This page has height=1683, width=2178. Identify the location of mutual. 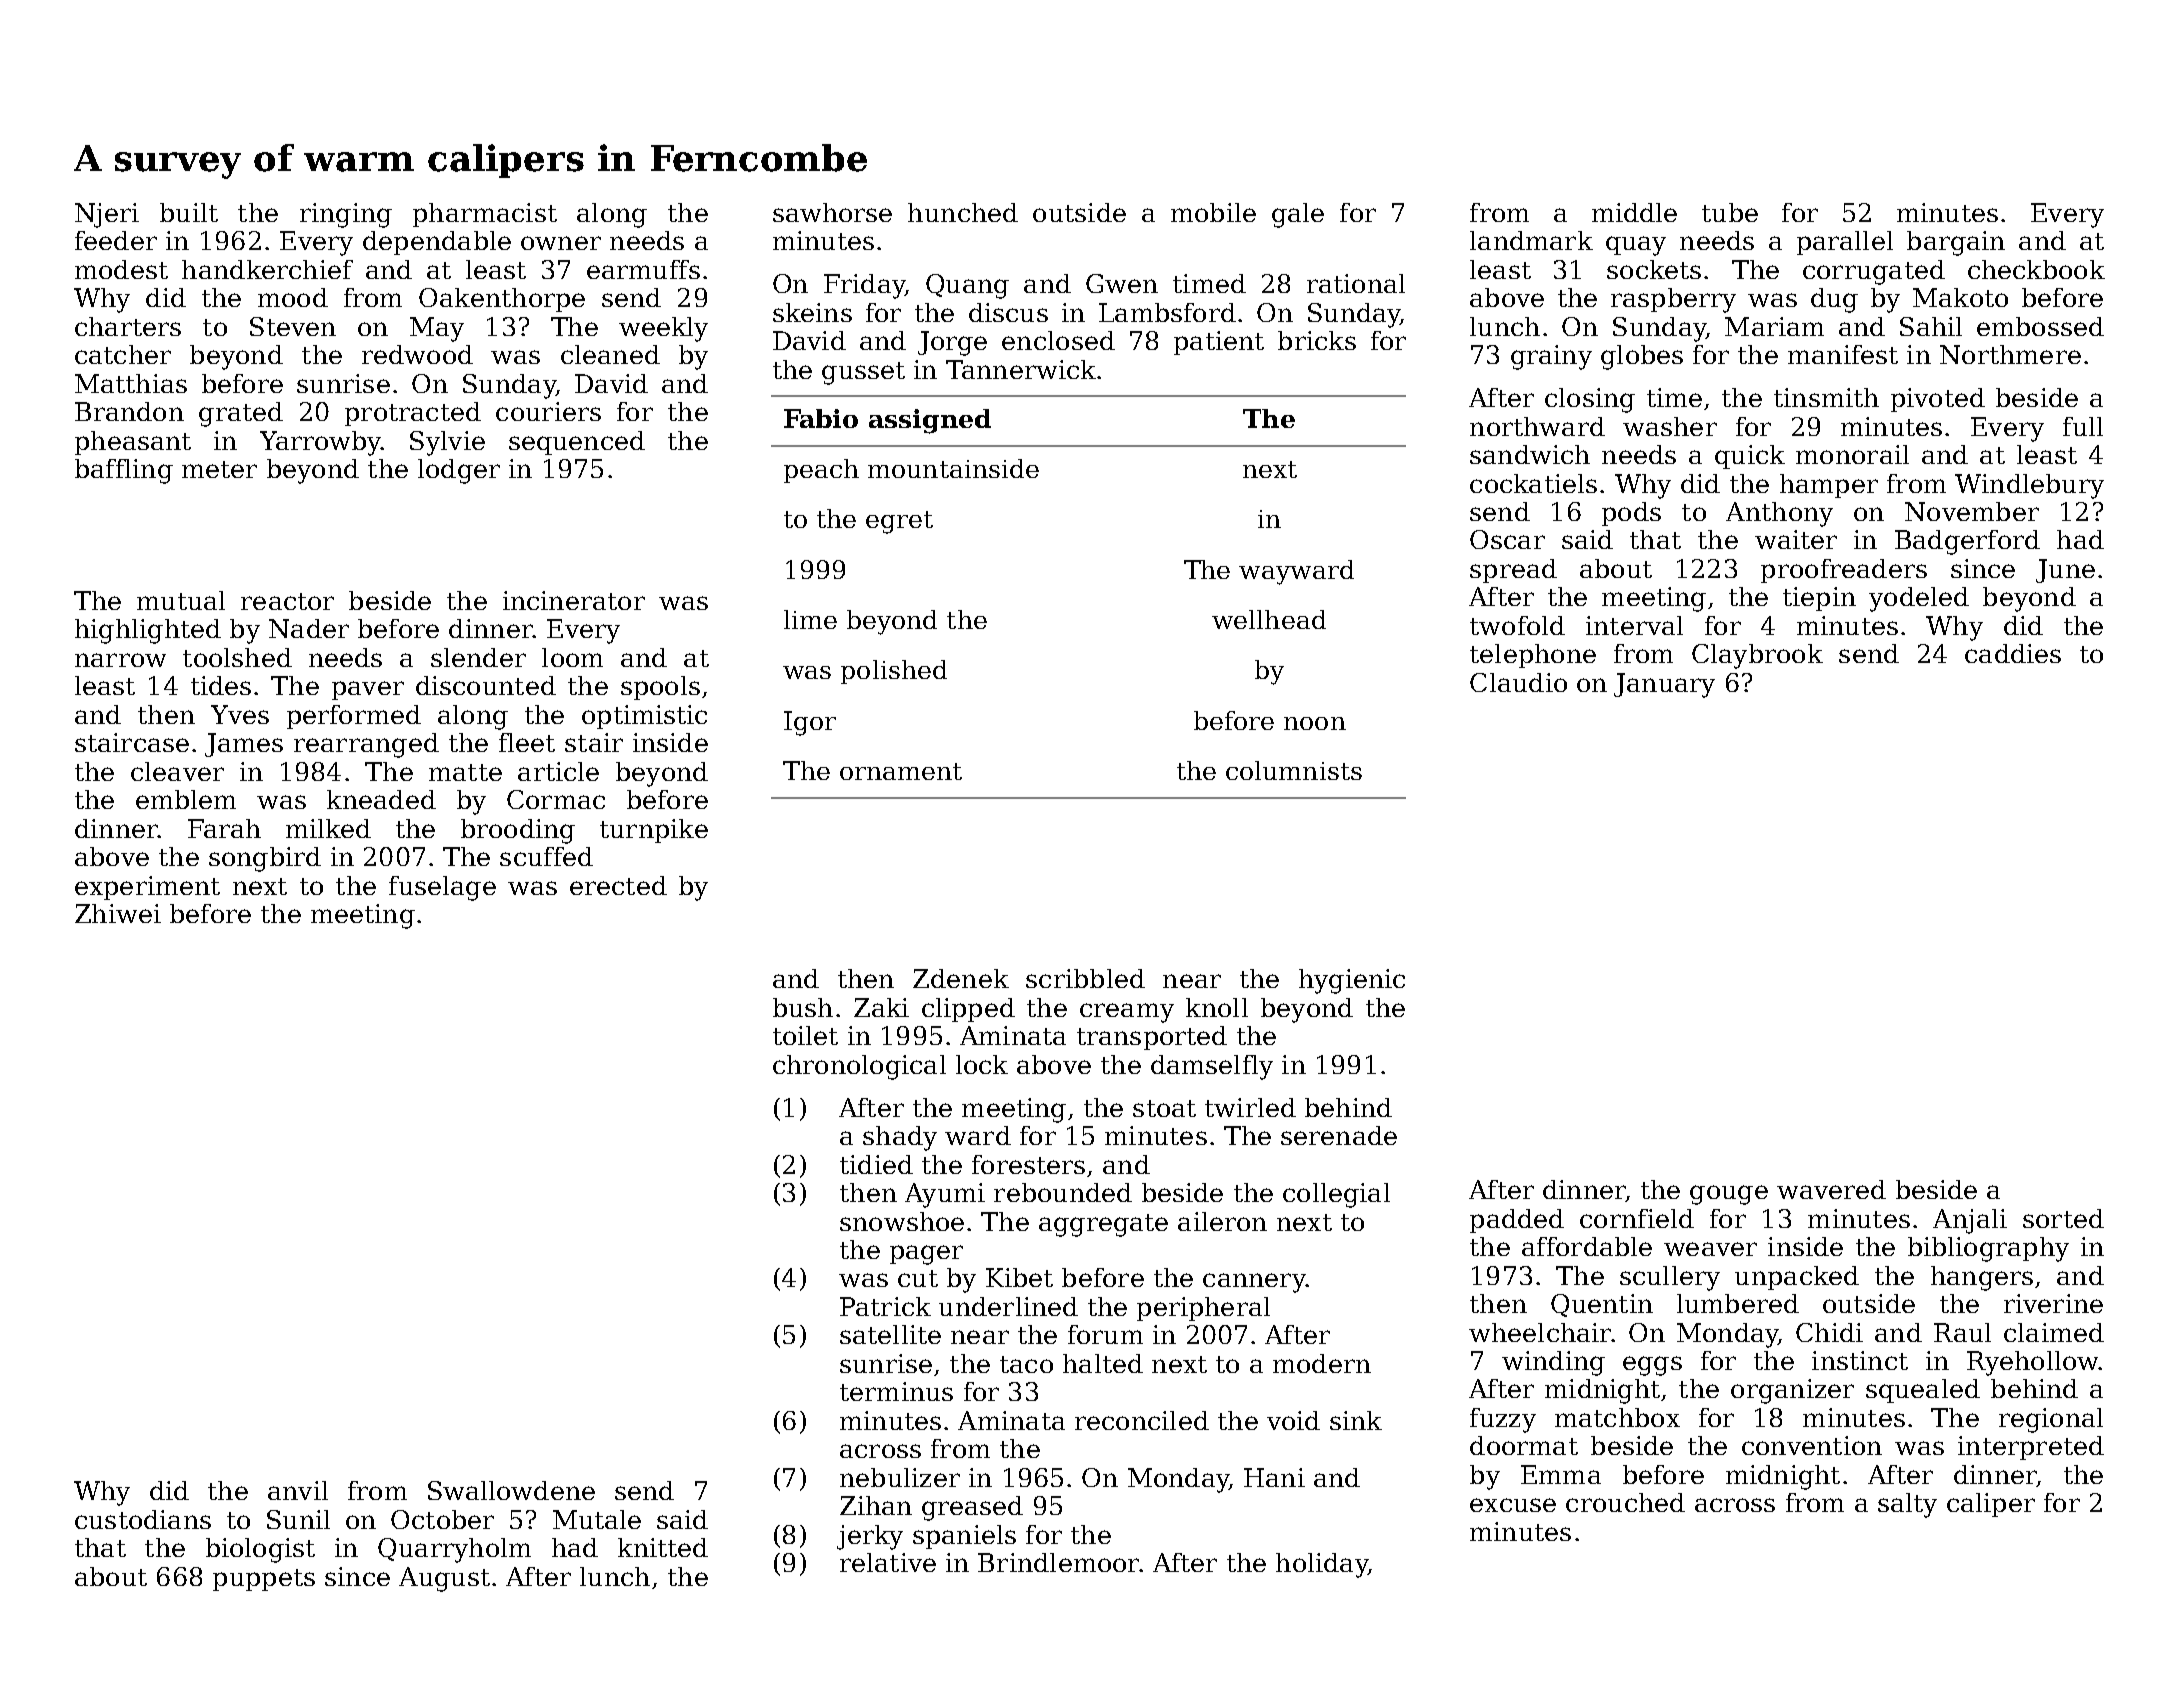
(181, 600).
